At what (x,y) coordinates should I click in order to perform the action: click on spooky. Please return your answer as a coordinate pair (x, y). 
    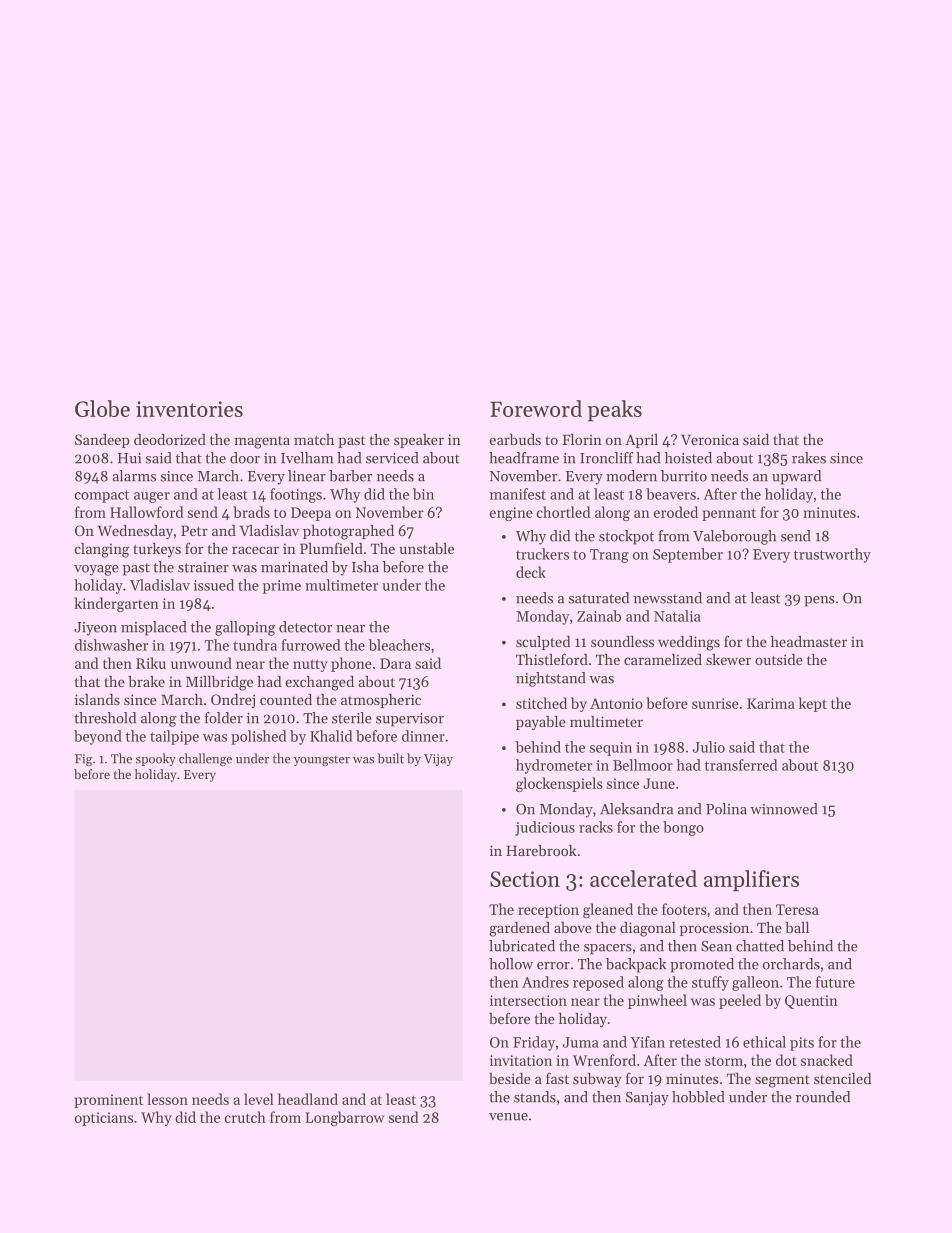
    Looking at the image, I should click on (156, 759).
